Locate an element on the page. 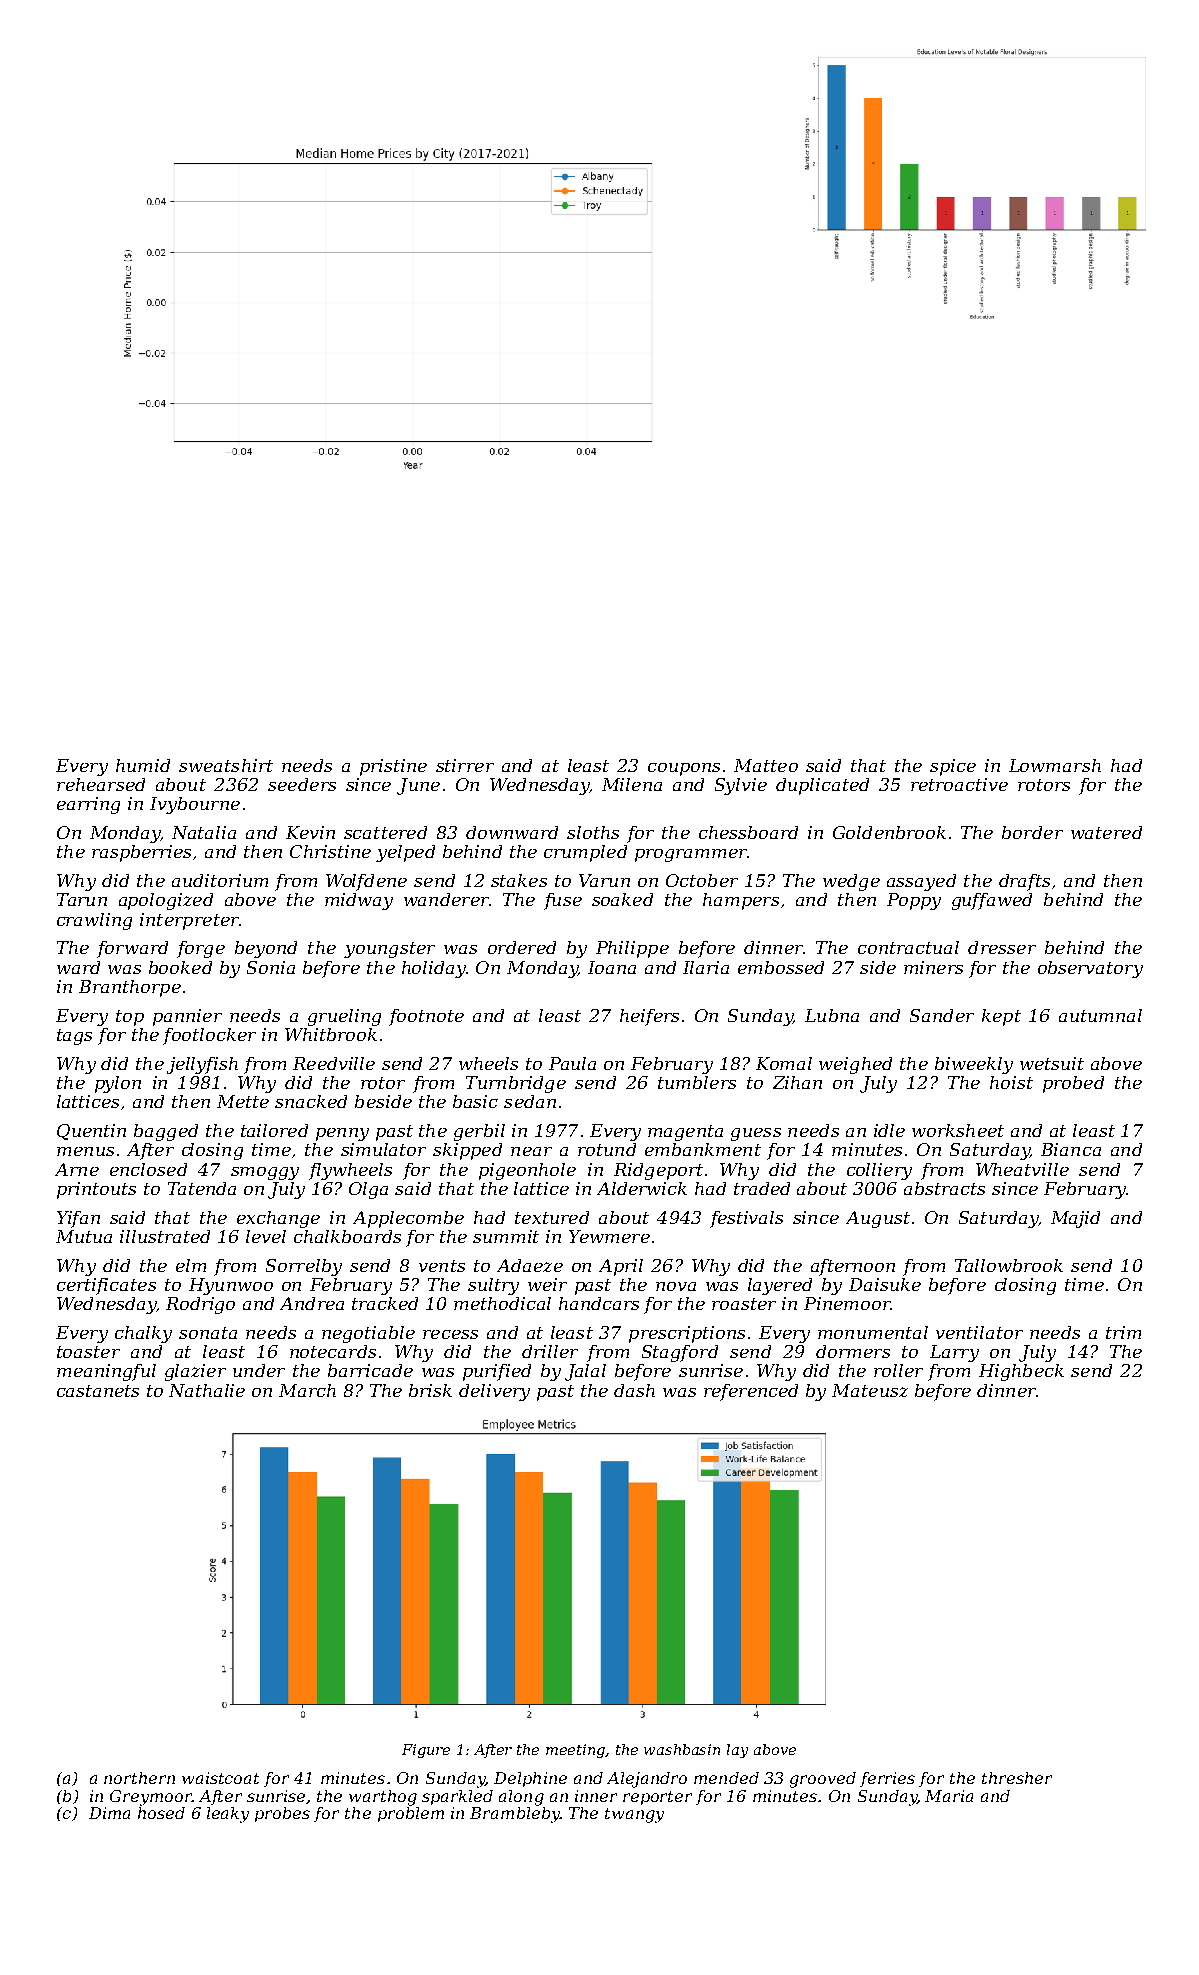 This image has width=1199, height=1975. kept is located at coordinates (1001, 1017).
